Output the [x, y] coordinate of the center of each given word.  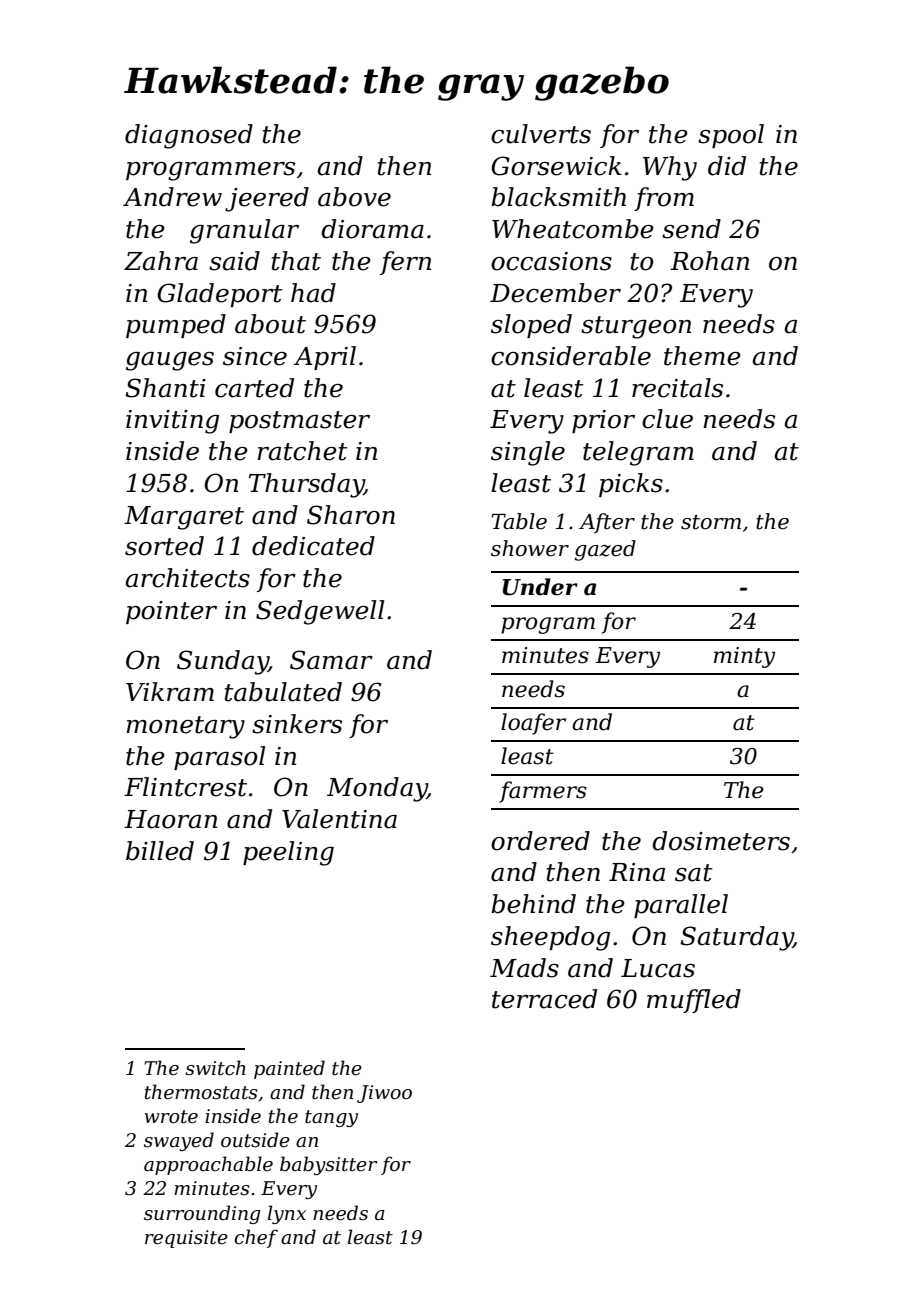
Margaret [184, 518]
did [727, 166]
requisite [186, 1239]
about [270, 324]
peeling [288, 853]
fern [405, 263]
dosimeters [721, 841]
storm [711, 522]
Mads [524, 968]
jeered [267, 199]
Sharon [351, 515]
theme [702, 356]
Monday [377, 789]
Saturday [736, 938]
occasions [551, 261]
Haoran [170, 819]
